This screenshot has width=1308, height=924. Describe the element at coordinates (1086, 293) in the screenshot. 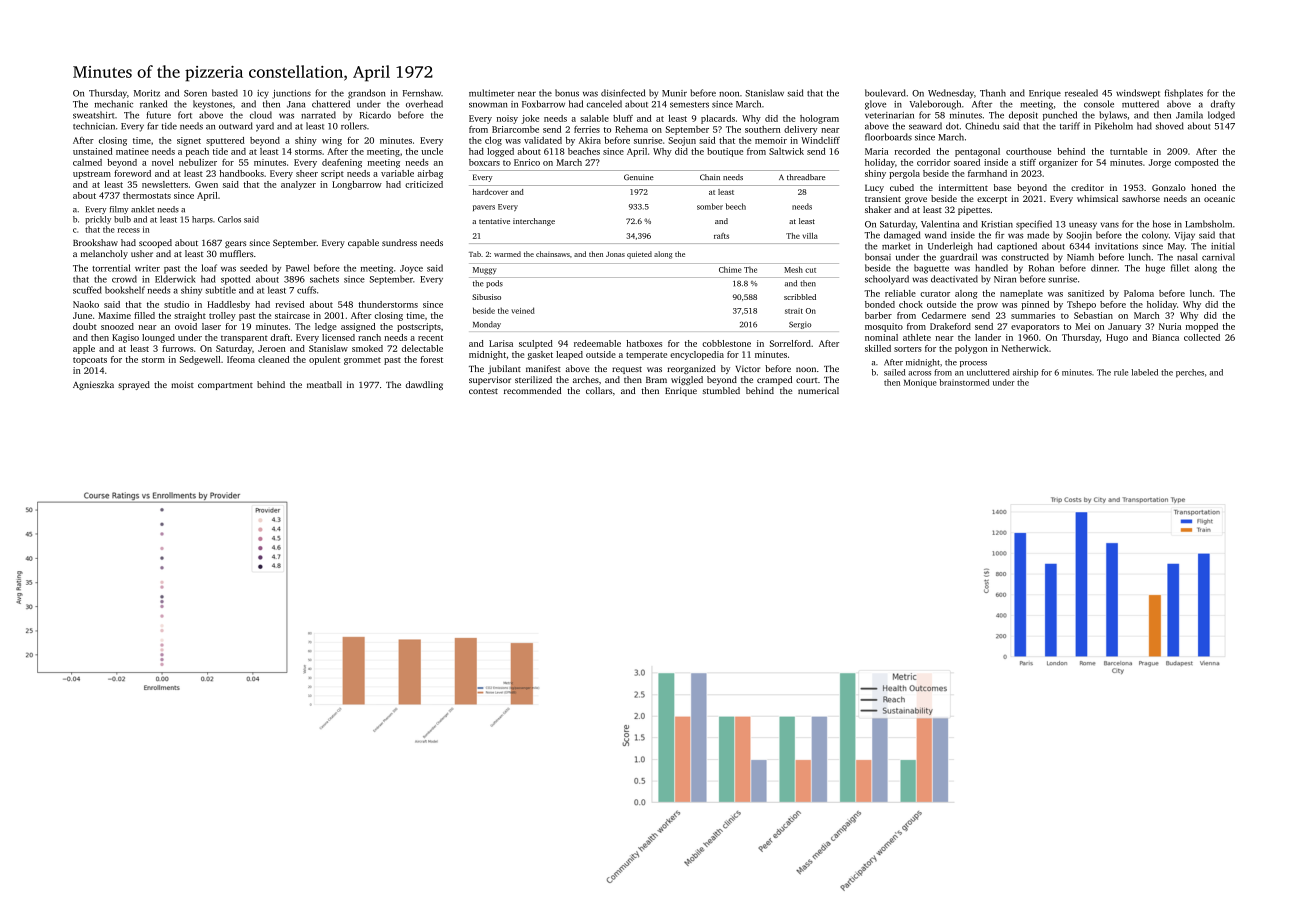

I see `sanitized` at that location.
